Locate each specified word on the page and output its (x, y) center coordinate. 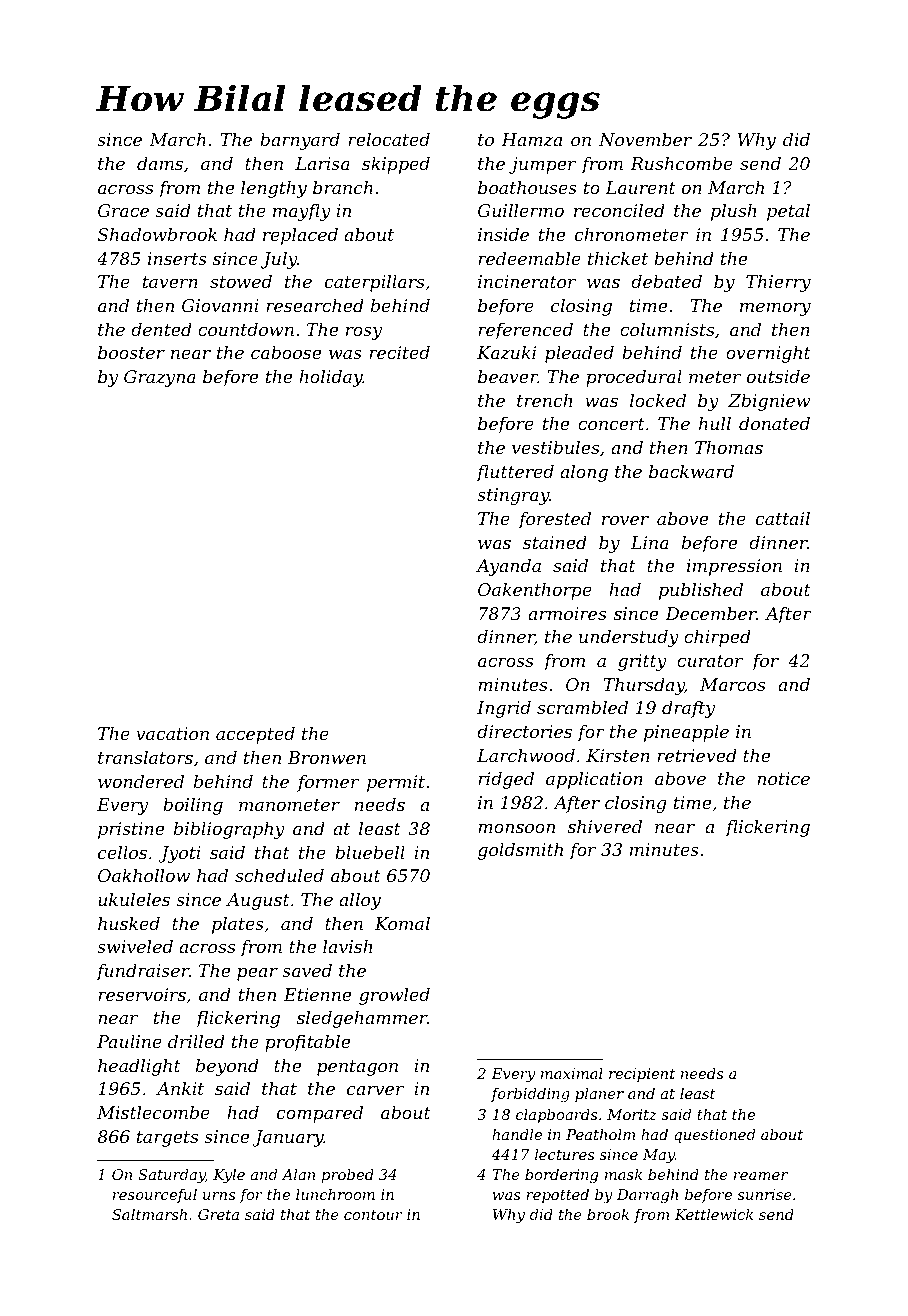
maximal (572, 1073)
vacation (172, 733)
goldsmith (520, 851)
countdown (246, 329)
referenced (525, 331)
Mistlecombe (153, 1112)
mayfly (302, 212)
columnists (667, 329)
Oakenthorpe (535, 591)
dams (160, 163)
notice (783, 778)
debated (666, 281)
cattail (783, 518)
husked (129, 923)
